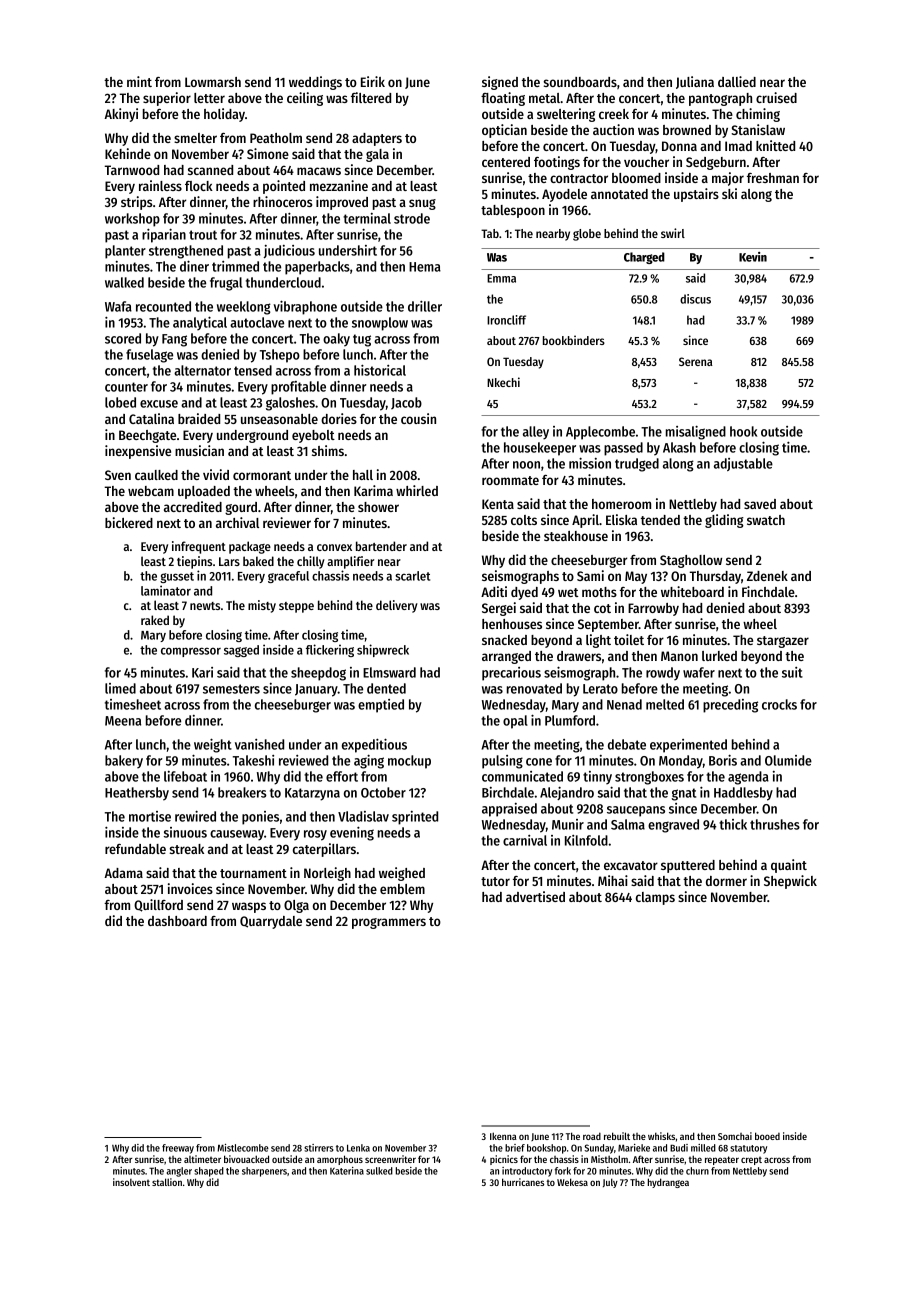 This screenshot has height=1308, width=924. What do you see at coordinates (177, 921) in the screenshot?
I see `dashboard` at bounding box center [177, 921].
